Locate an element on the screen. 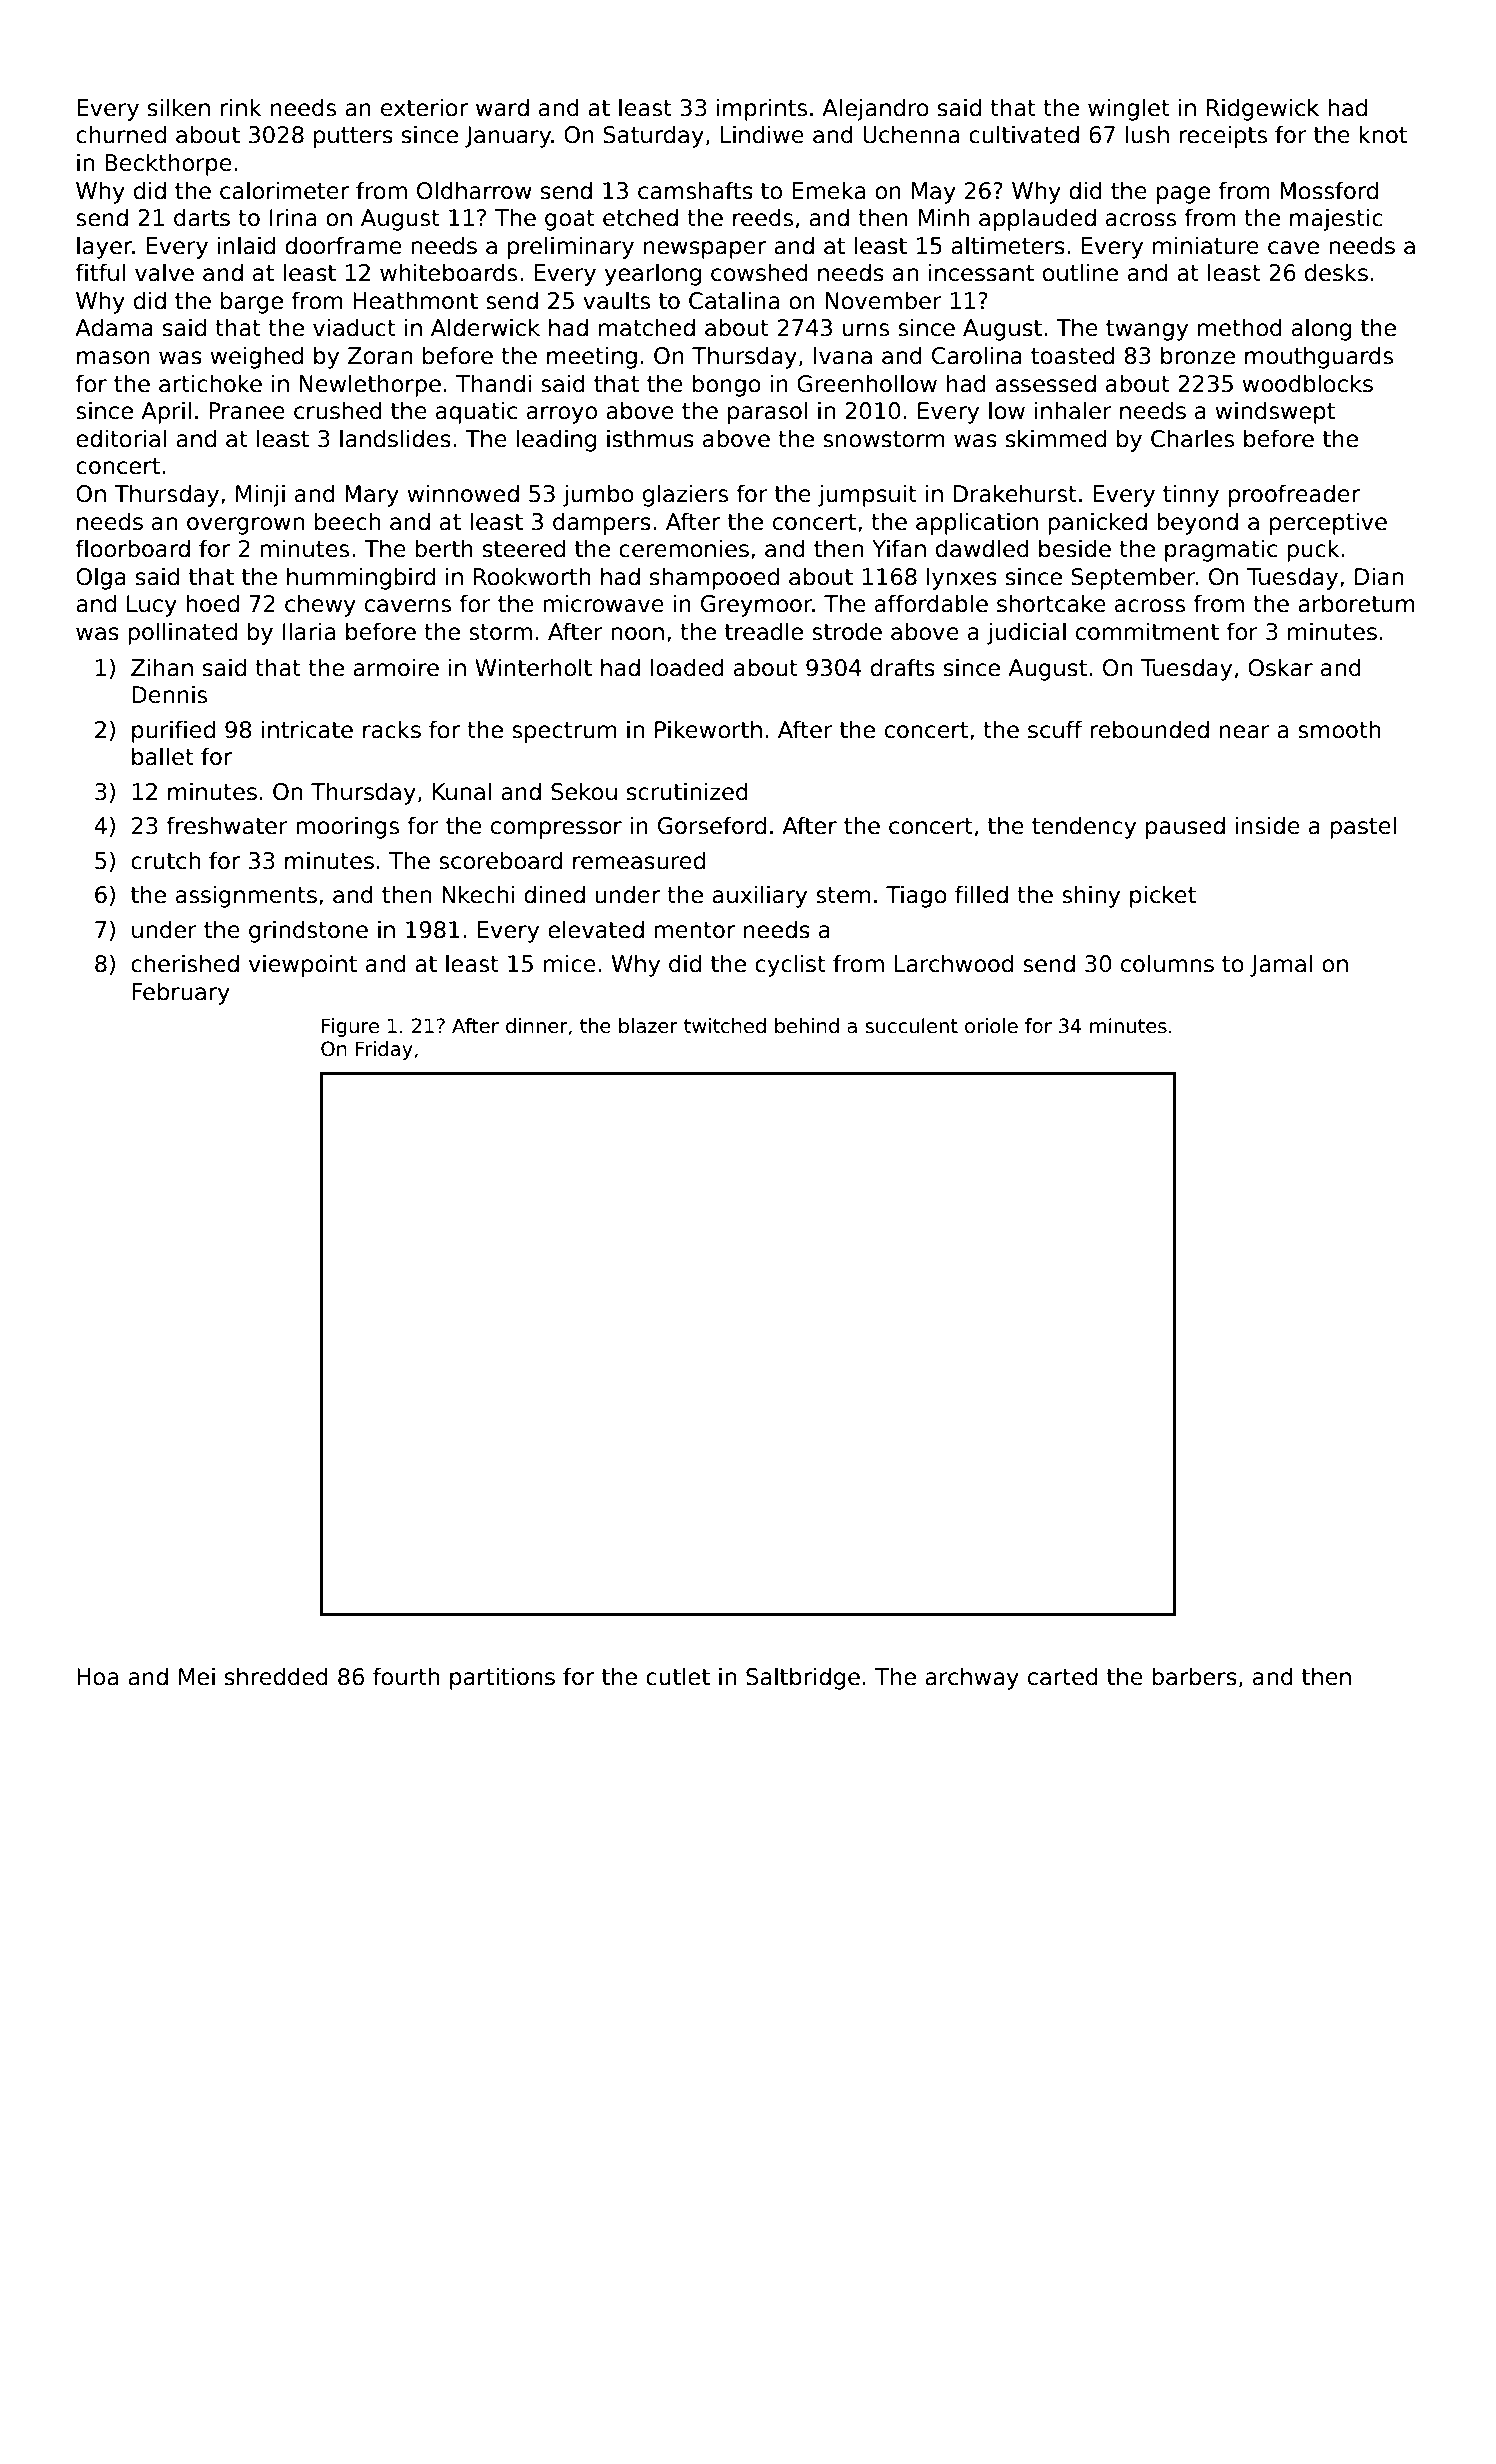 Image resolution: width=1496 pixels, height=2464 pixels. Larchwood is located at coordinates (954, 963).
